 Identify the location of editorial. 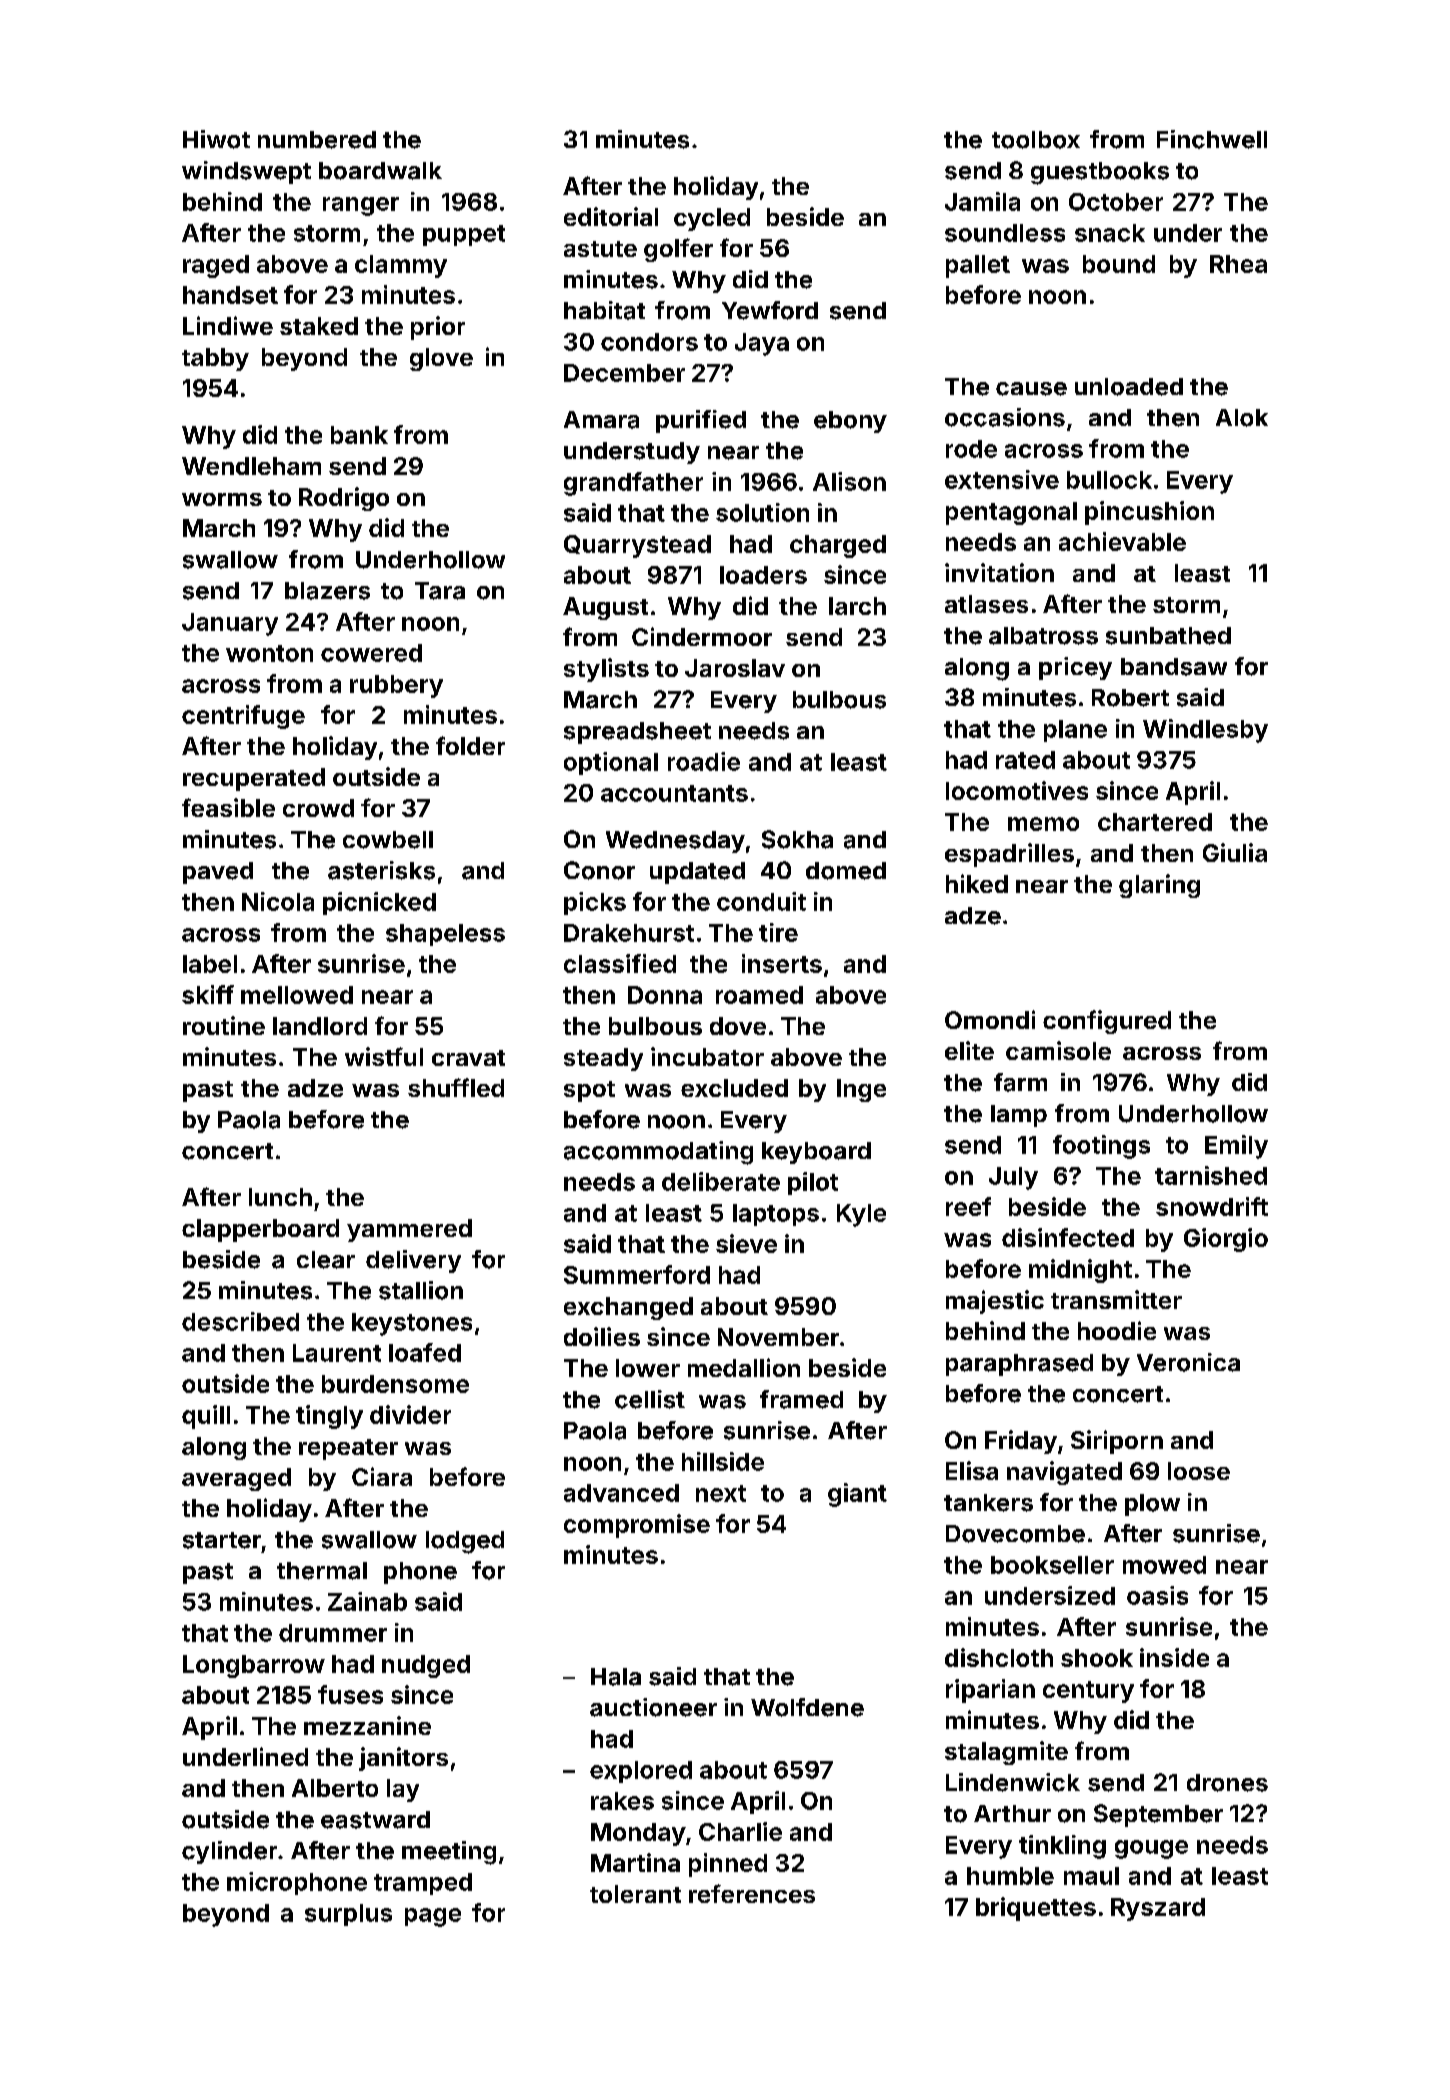
(611, 216).
